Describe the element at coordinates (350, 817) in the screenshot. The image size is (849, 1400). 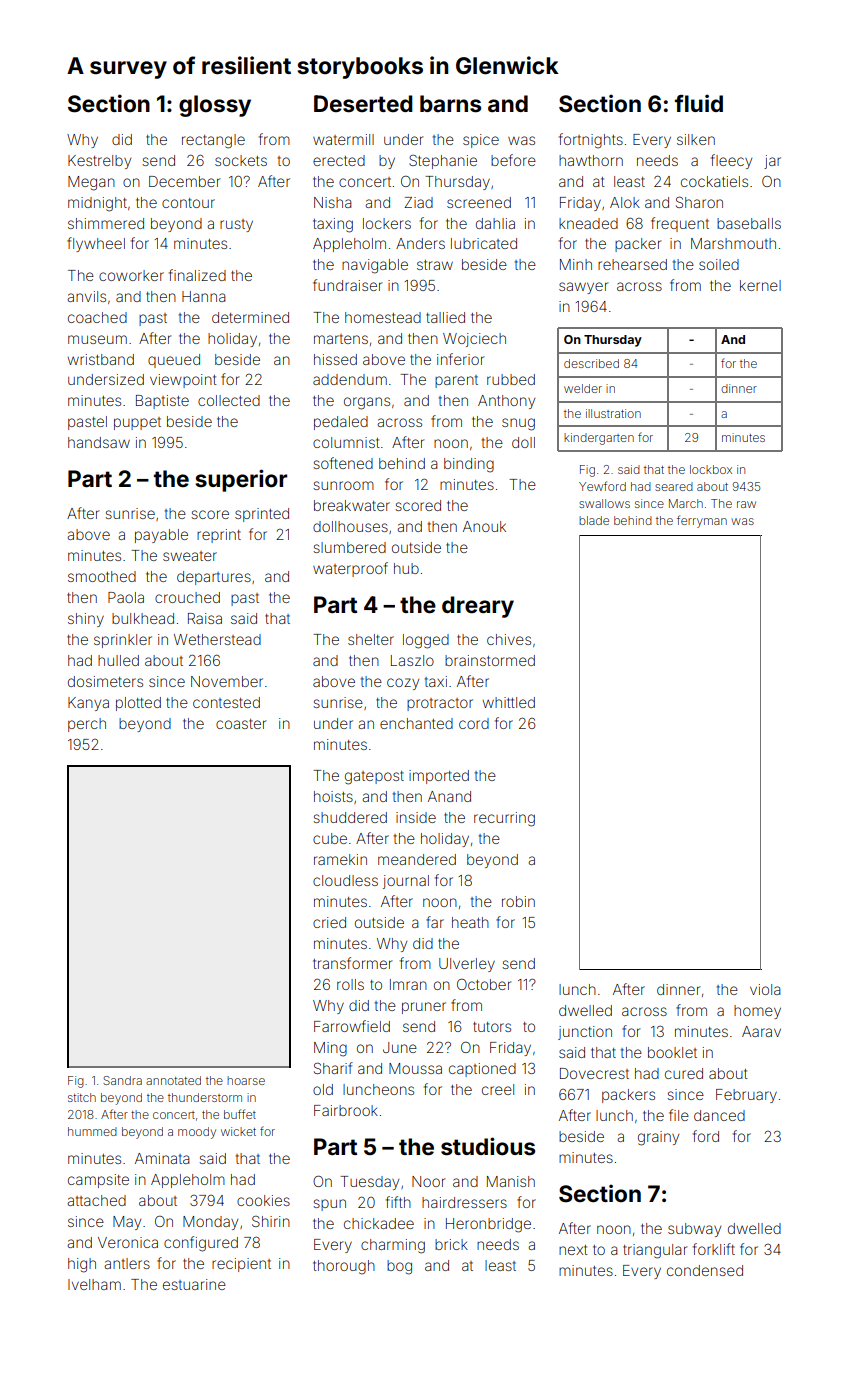
I see `shuddered` at that location.
